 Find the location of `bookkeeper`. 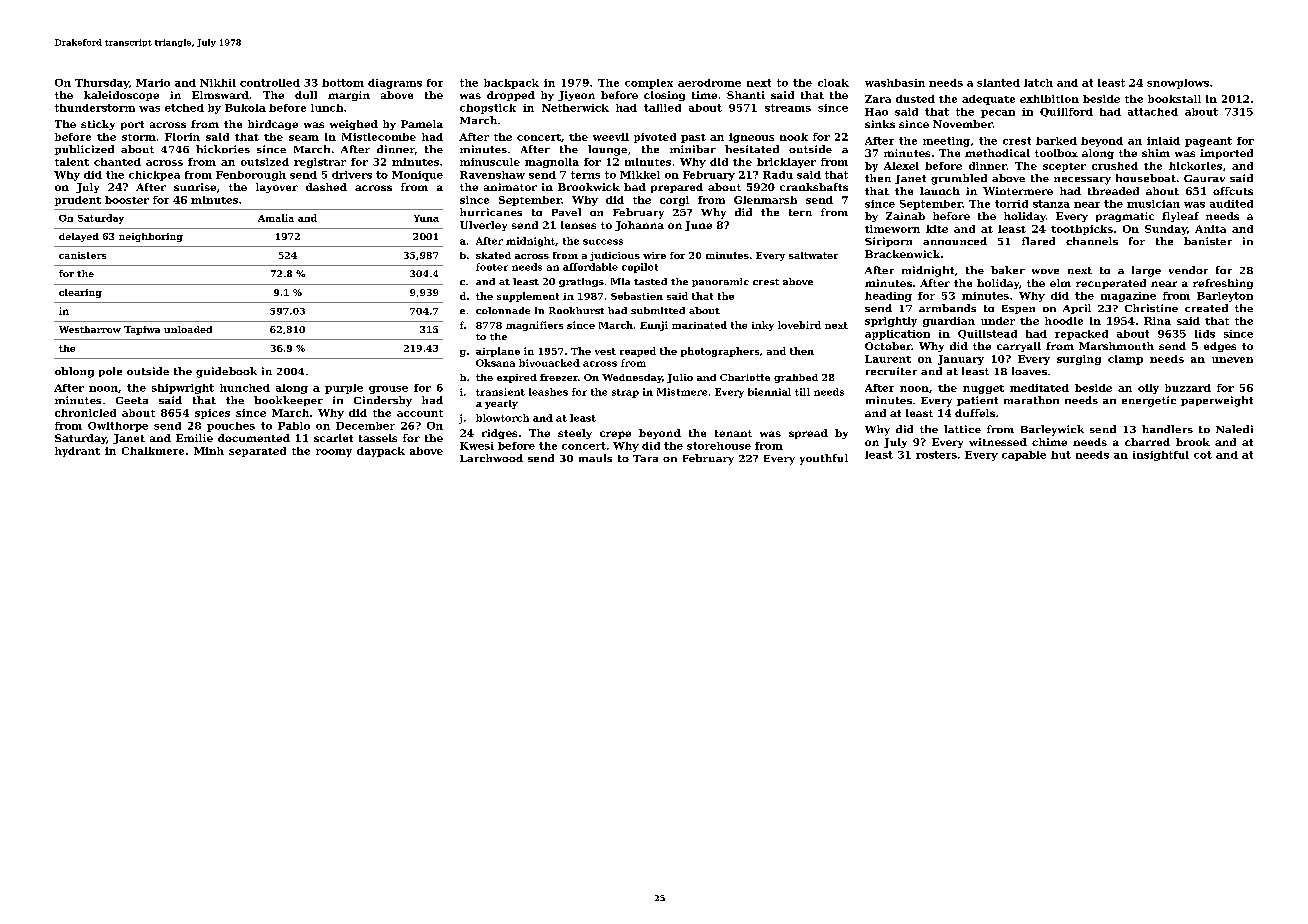

bookkeeper is located at coordinates (288, 401).
